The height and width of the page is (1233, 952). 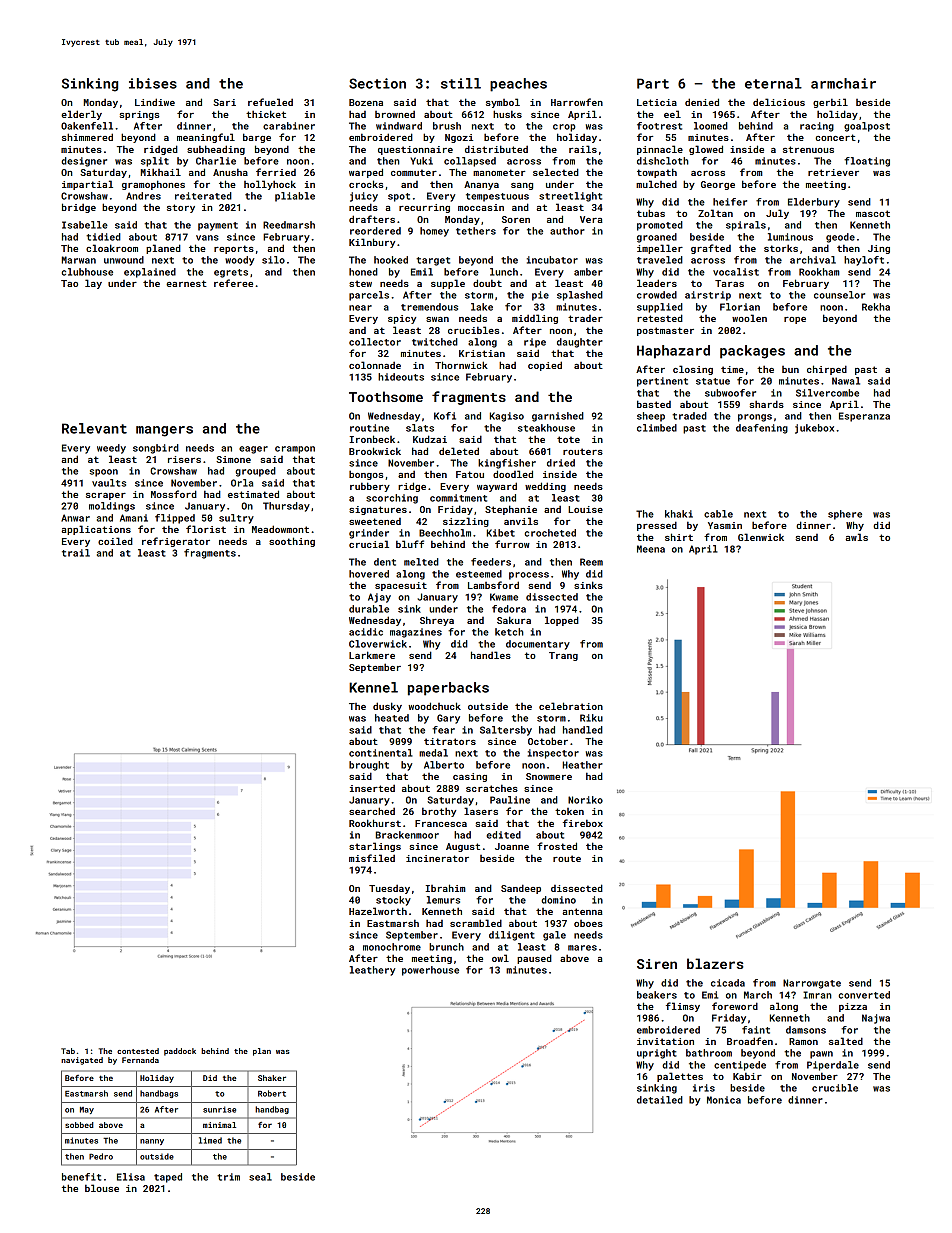 I want to click on Glenwick, so click(x=761, y=537).
